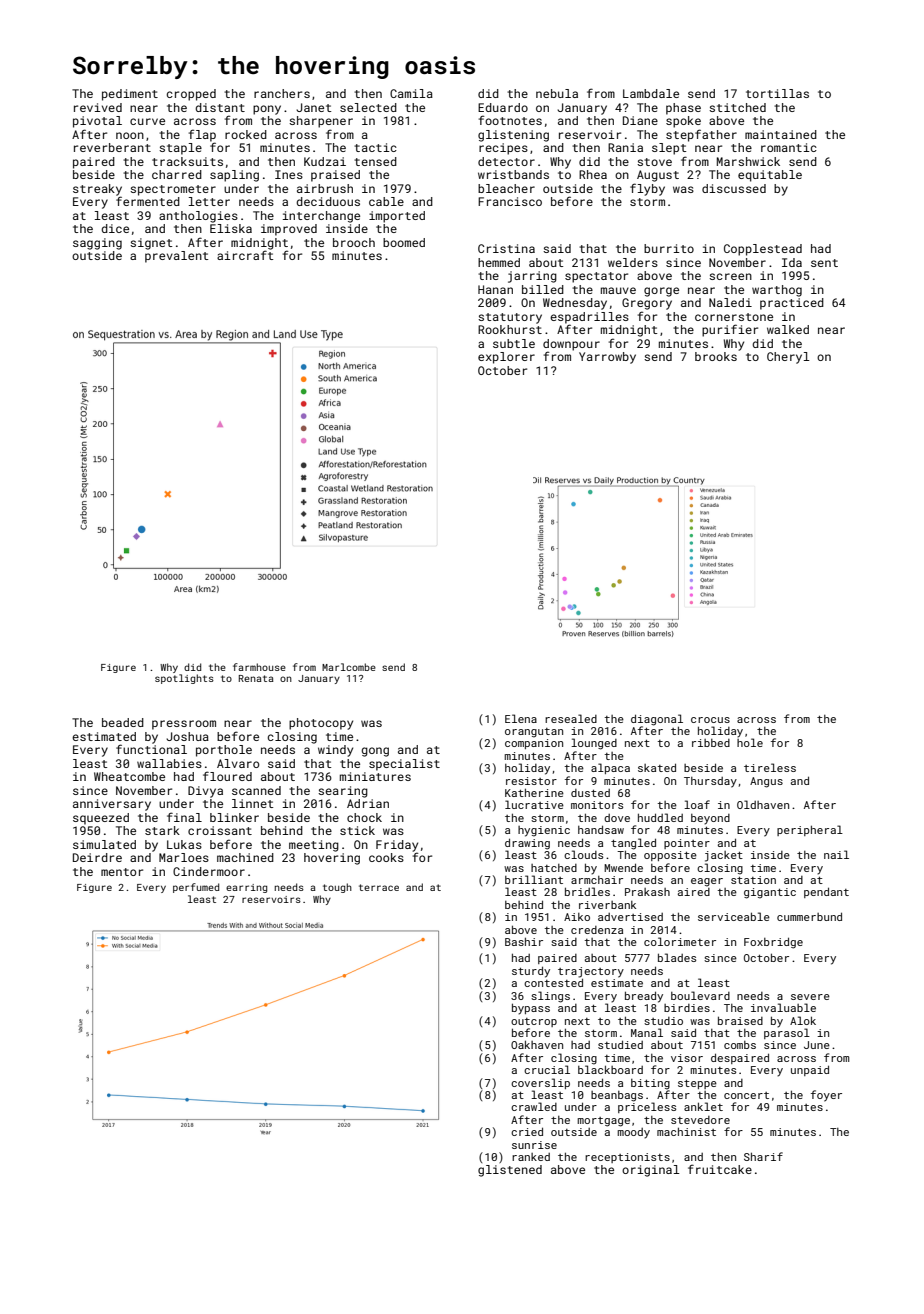  Describe the element at coordinates (810, 997) in the document. I see `severe` at that location.
